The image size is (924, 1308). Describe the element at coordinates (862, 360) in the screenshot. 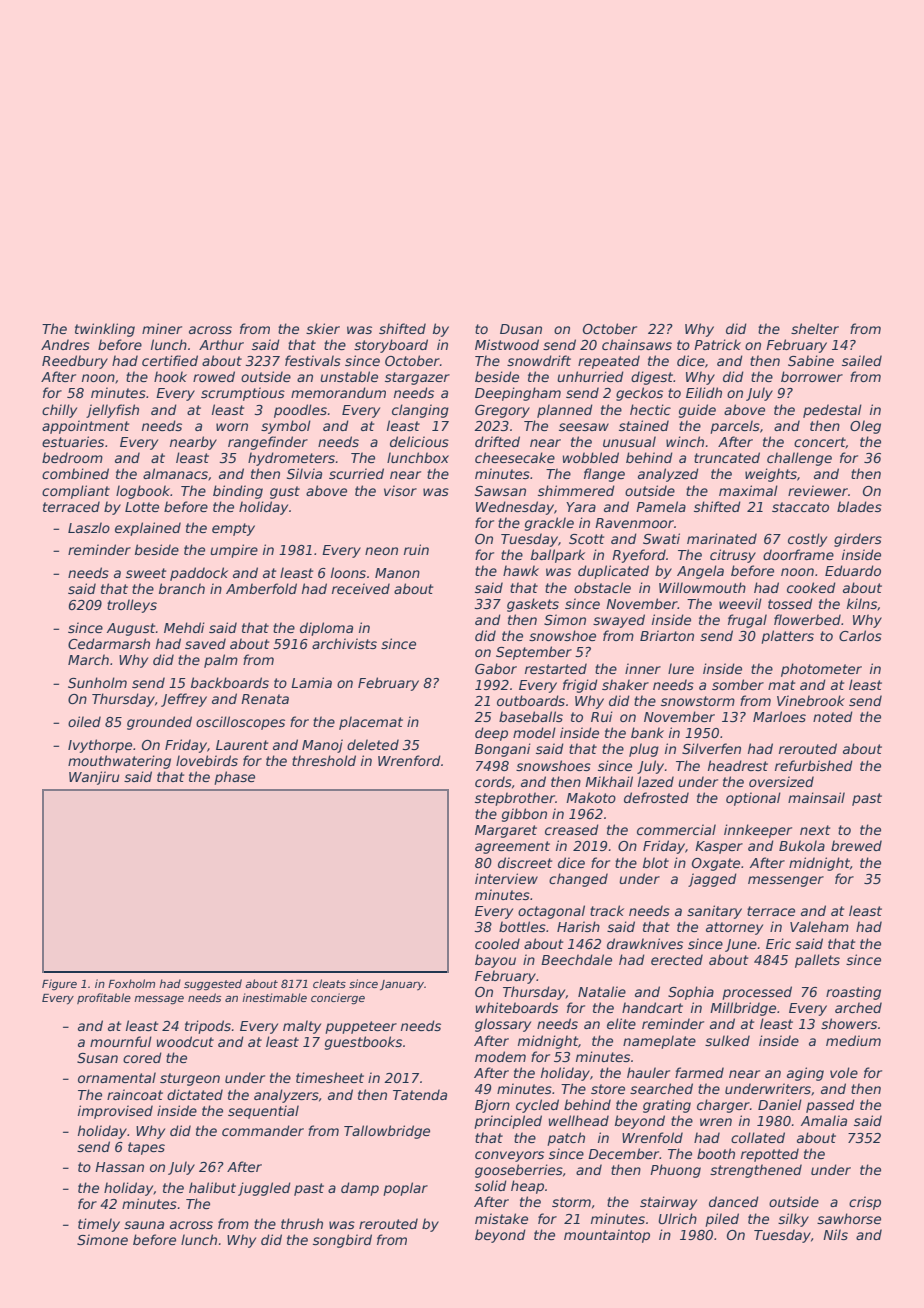

I see `sailed` at that location.
